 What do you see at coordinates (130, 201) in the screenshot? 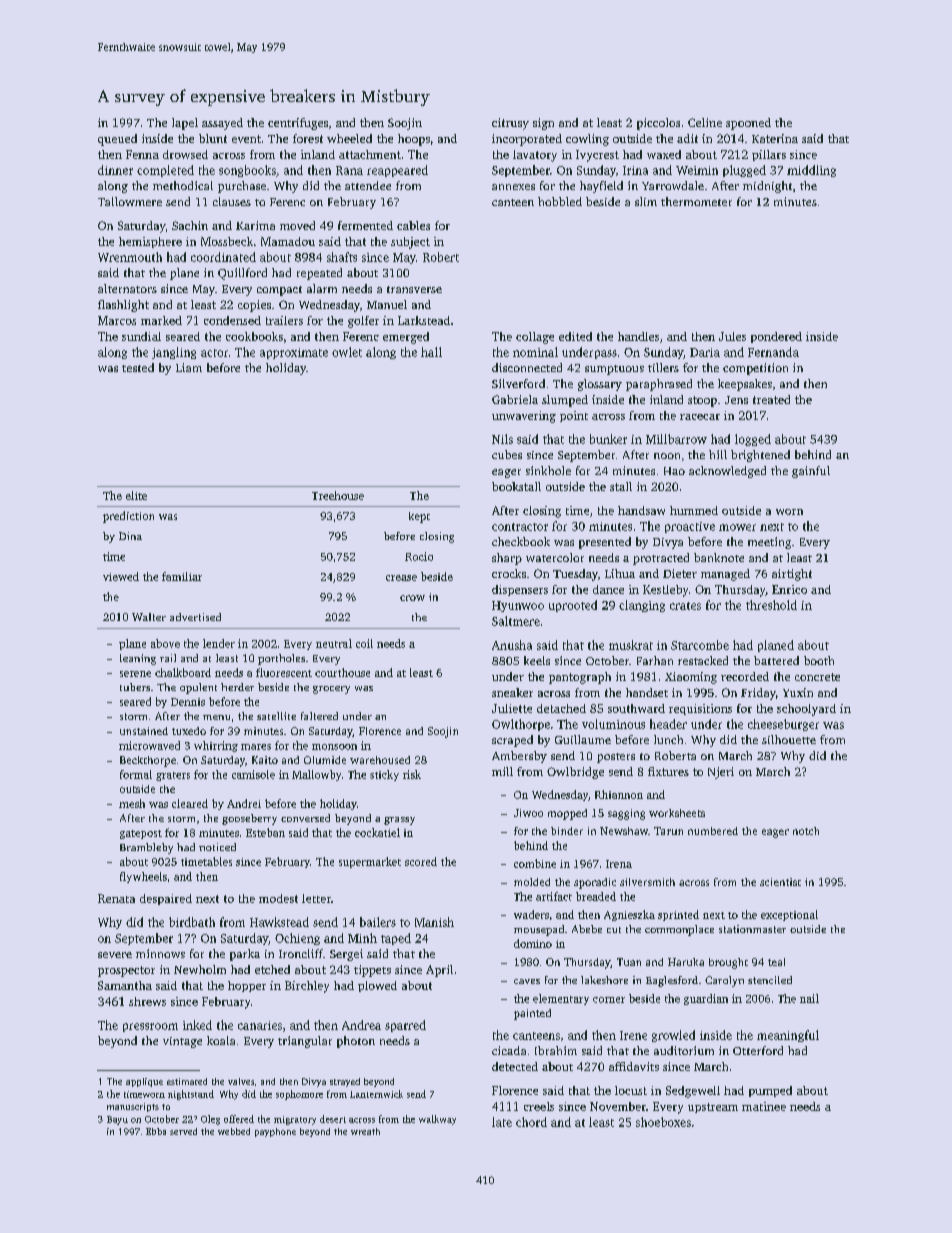
I see `Tallowmere` at bounding box center [130, 201].
